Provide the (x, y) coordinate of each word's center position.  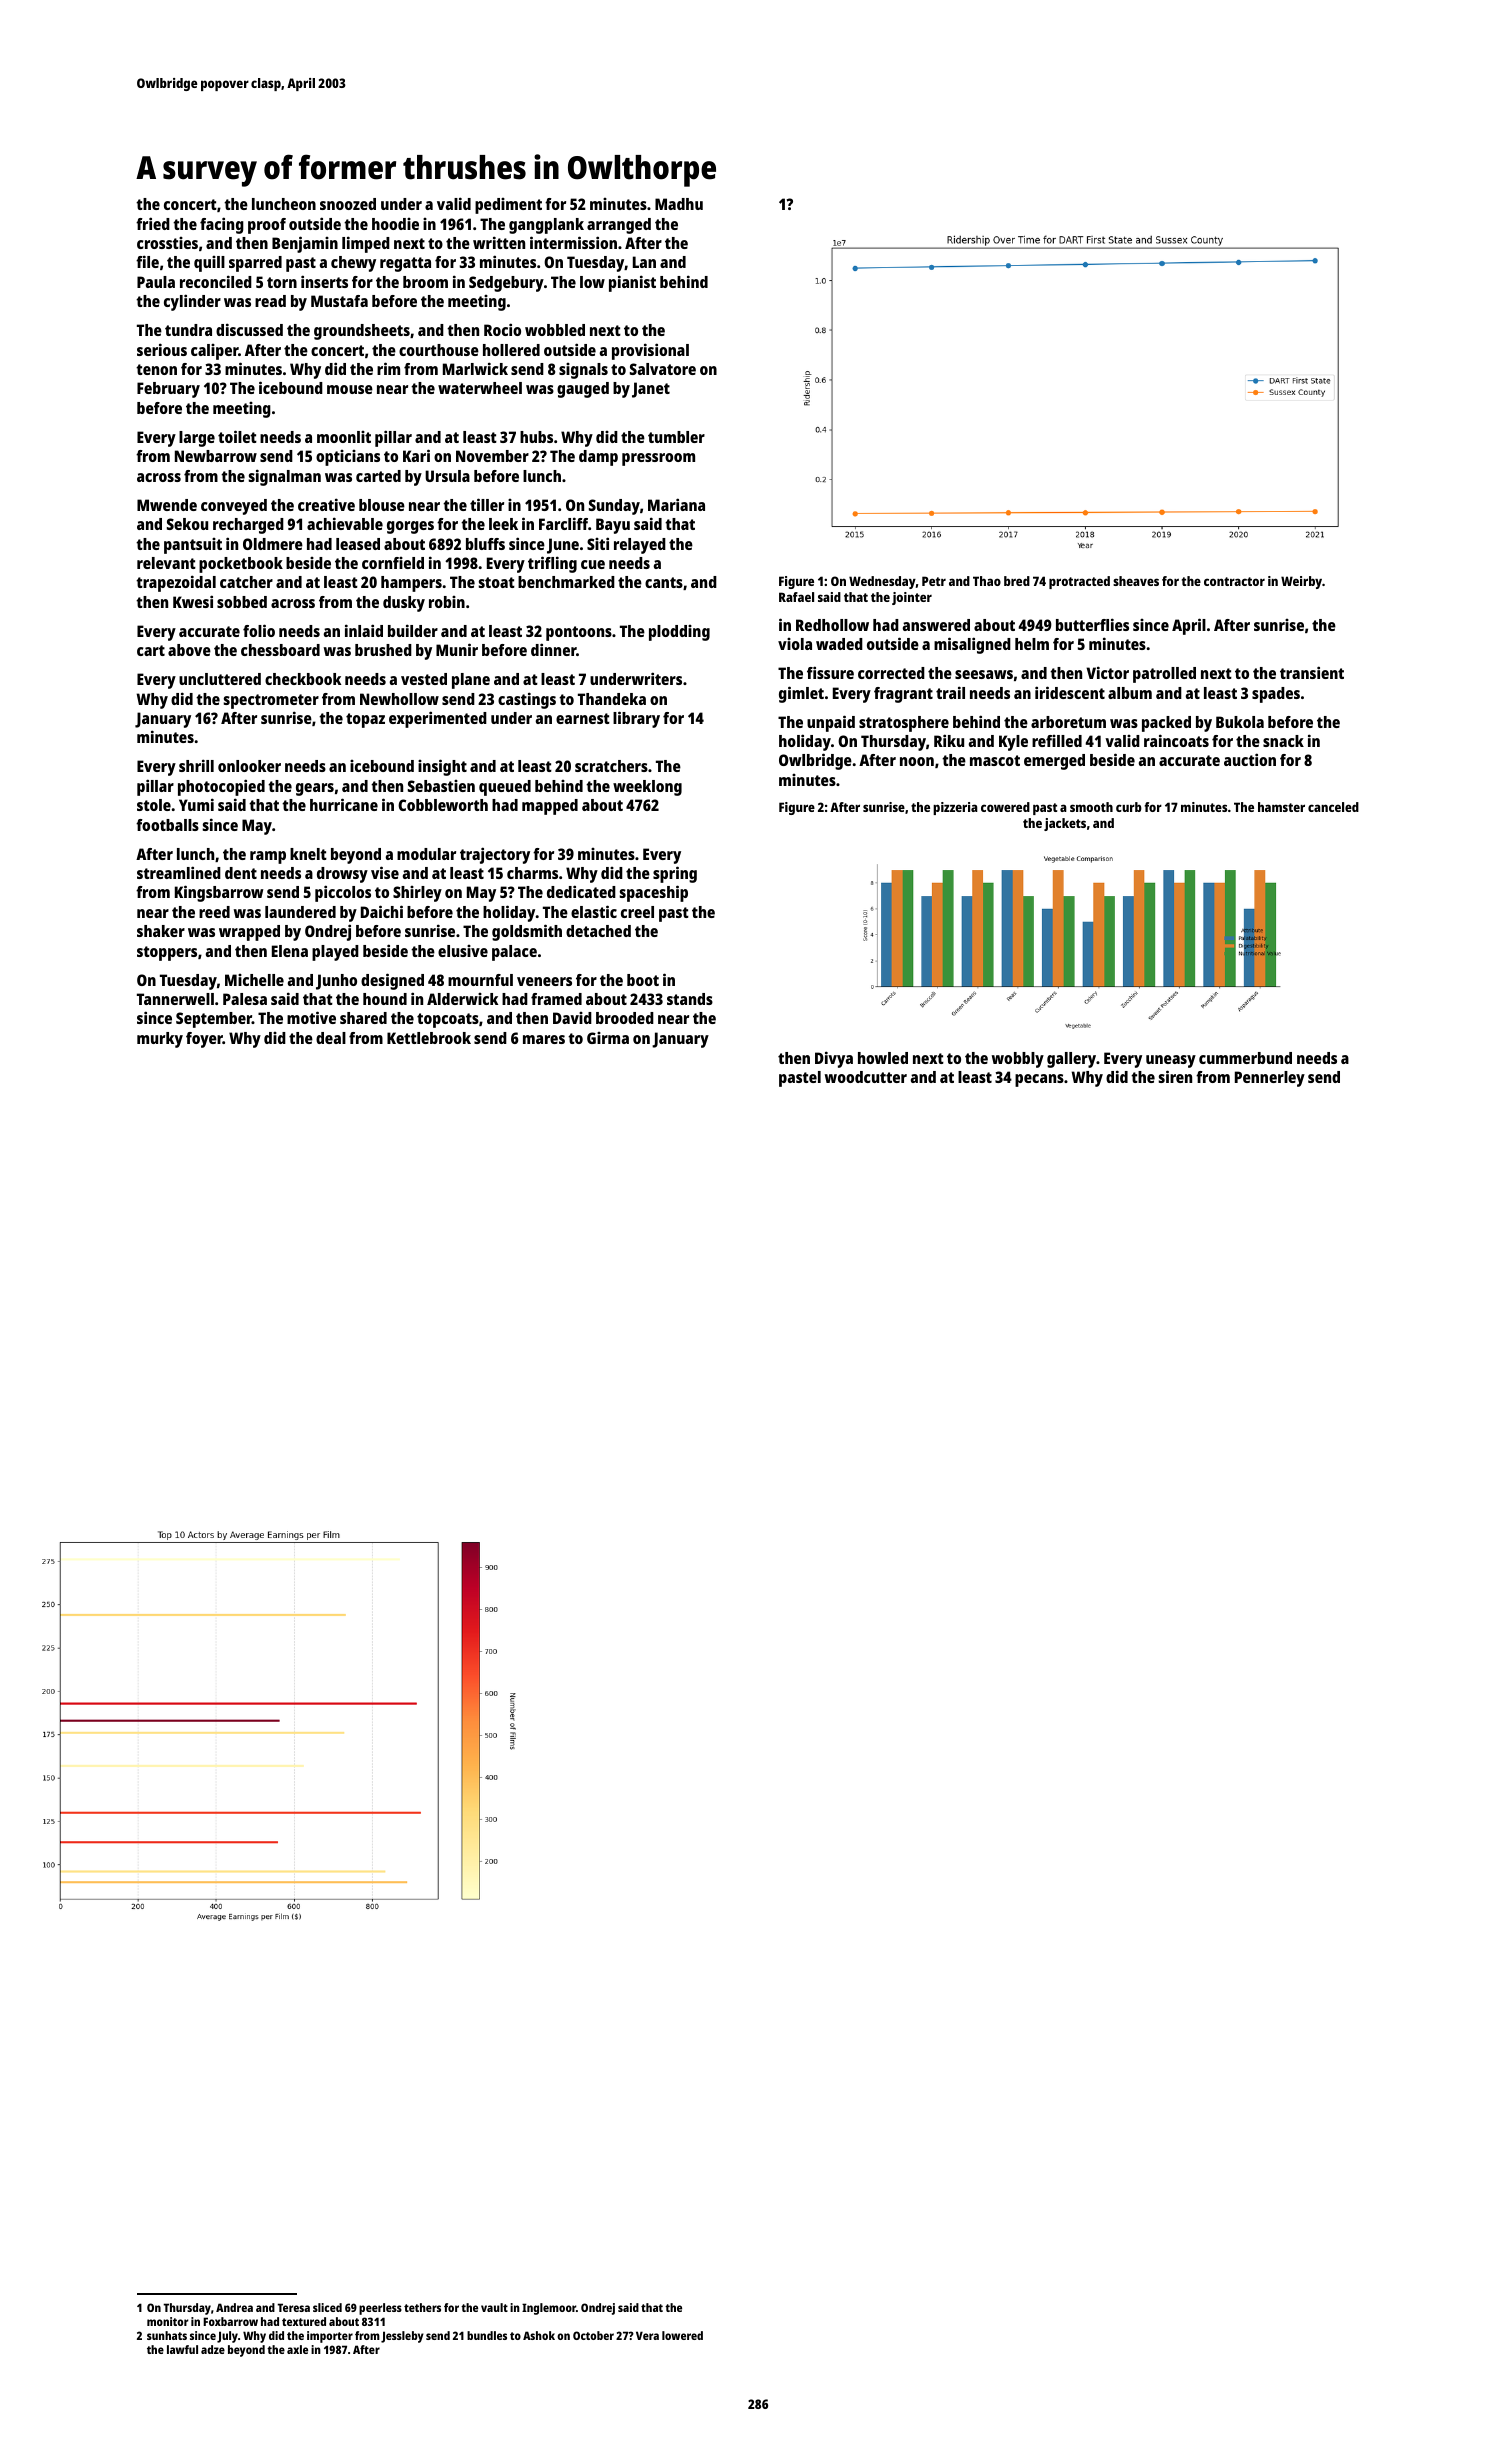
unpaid (831, 723)
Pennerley (1270, 1079)
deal (331, 1038)
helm (1032, 644)
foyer (204, 1040)
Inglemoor (549, 2309)
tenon (156, 369)
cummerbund (1245, 1058)
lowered (682, 2335)
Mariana (676, 504)
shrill (196, 765)
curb (1129, 807)
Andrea (234, 2307)
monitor (168, 2321)
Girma (608, 1038)
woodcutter (866, 1077)
